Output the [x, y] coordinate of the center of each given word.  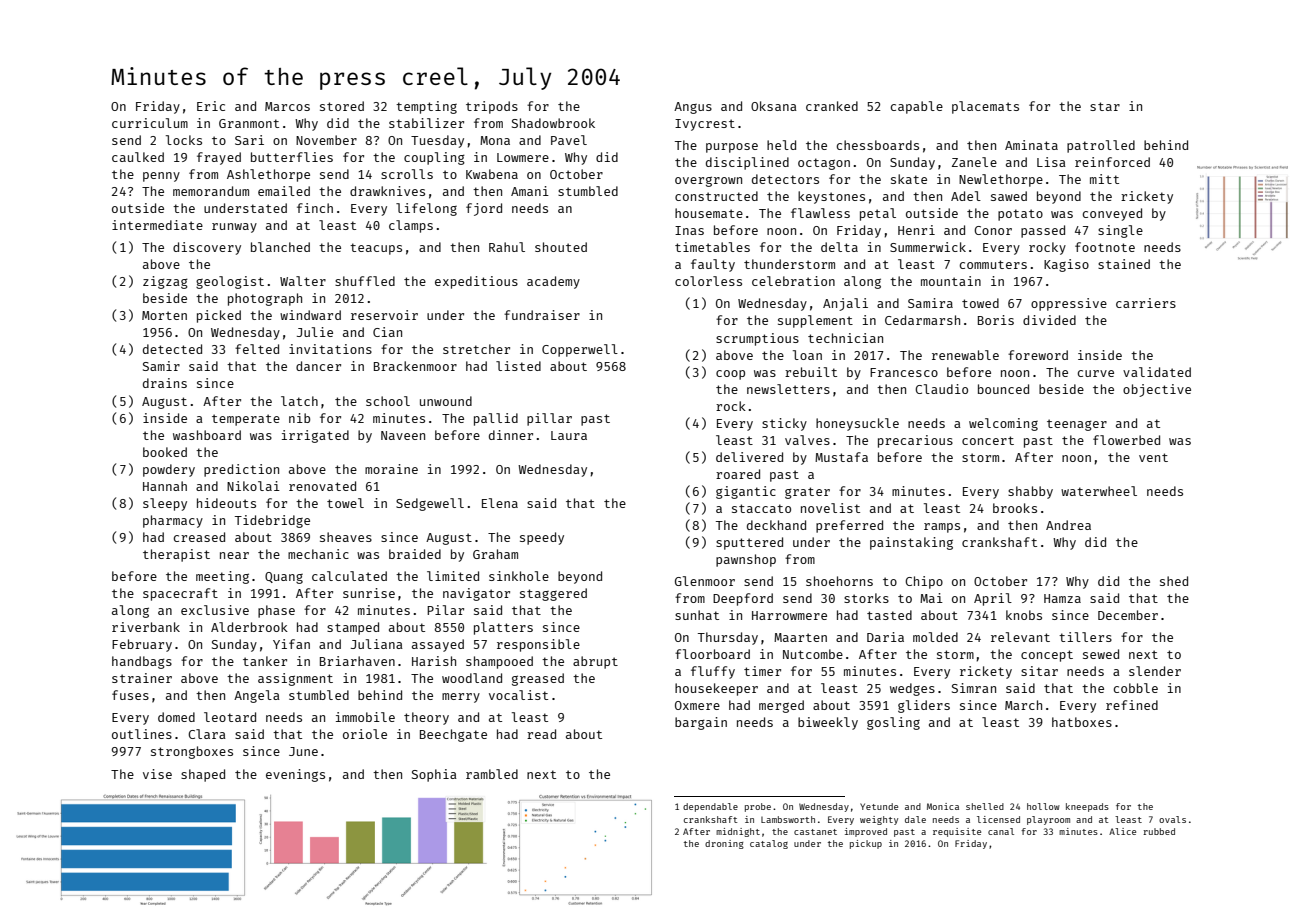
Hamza [1062, 598]
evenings [295, 775]
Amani [530, 191]
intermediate [157, 225]
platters [503, 628]
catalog [769, 844]
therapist [176, 555]
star [1105, 106]
